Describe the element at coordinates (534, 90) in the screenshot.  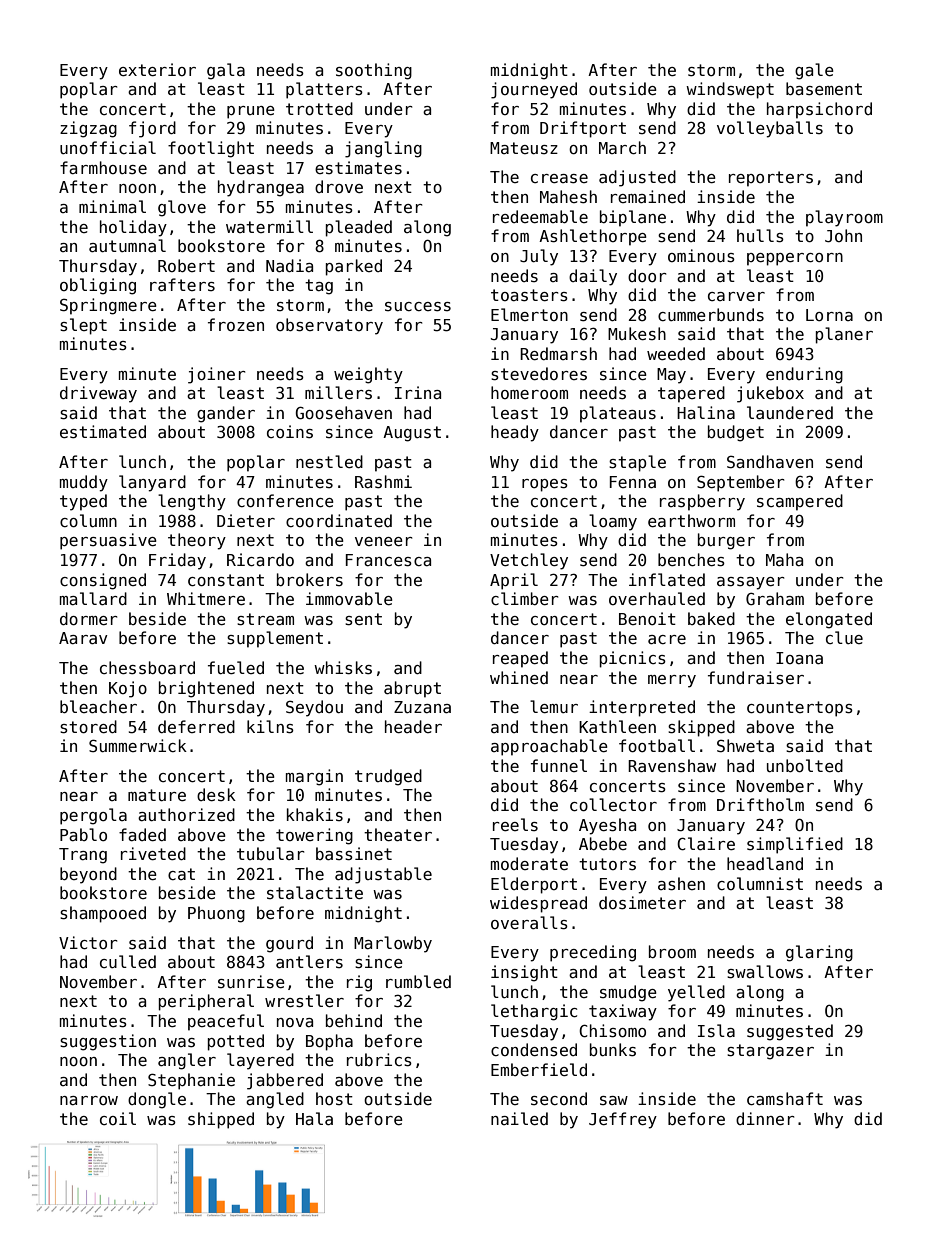
I see `journeyed` at that location.
